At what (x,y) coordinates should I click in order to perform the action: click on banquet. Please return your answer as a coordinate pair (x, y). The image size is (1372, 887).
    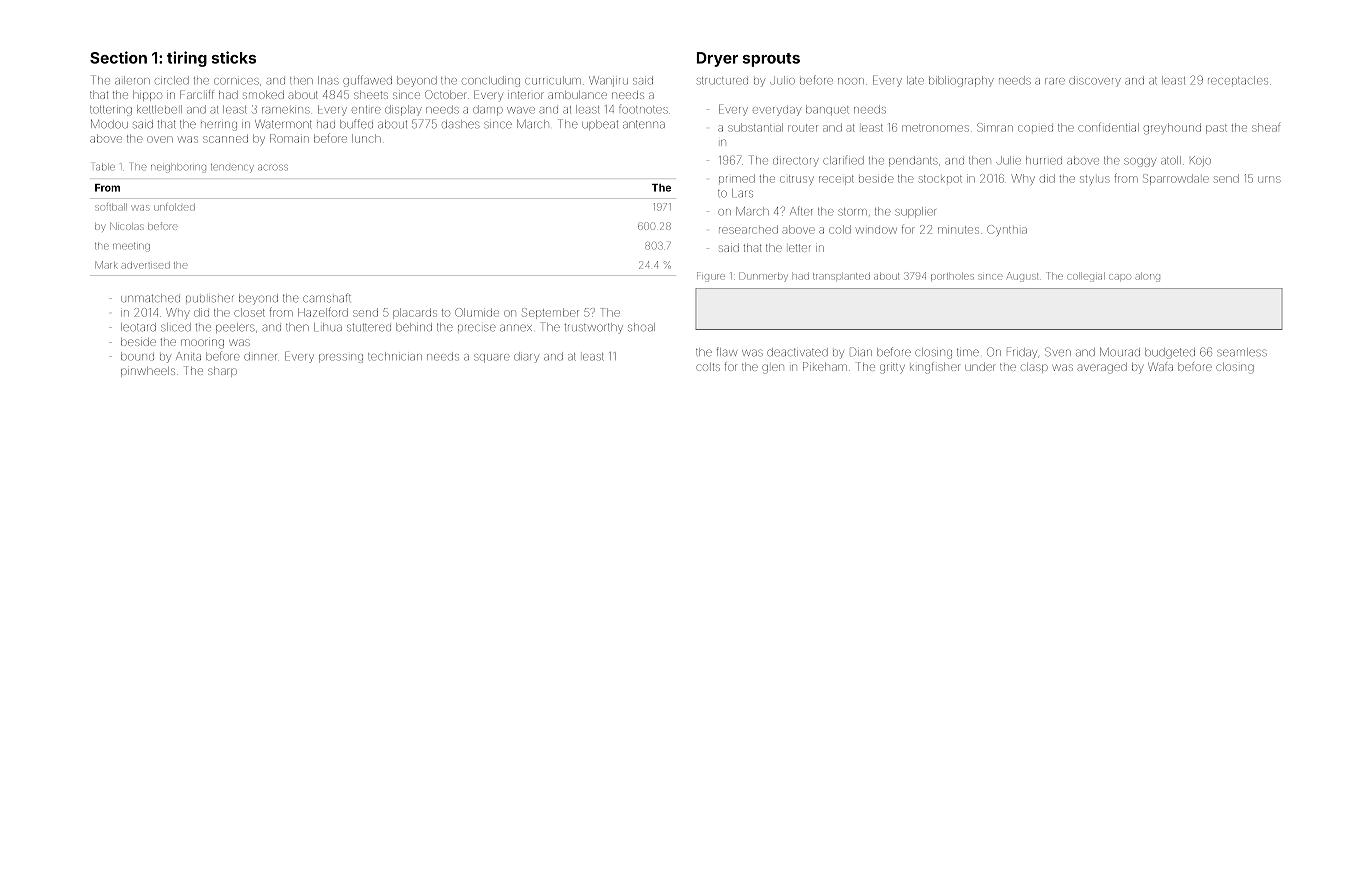
    Looking at the image, I should click on (827, 110).
